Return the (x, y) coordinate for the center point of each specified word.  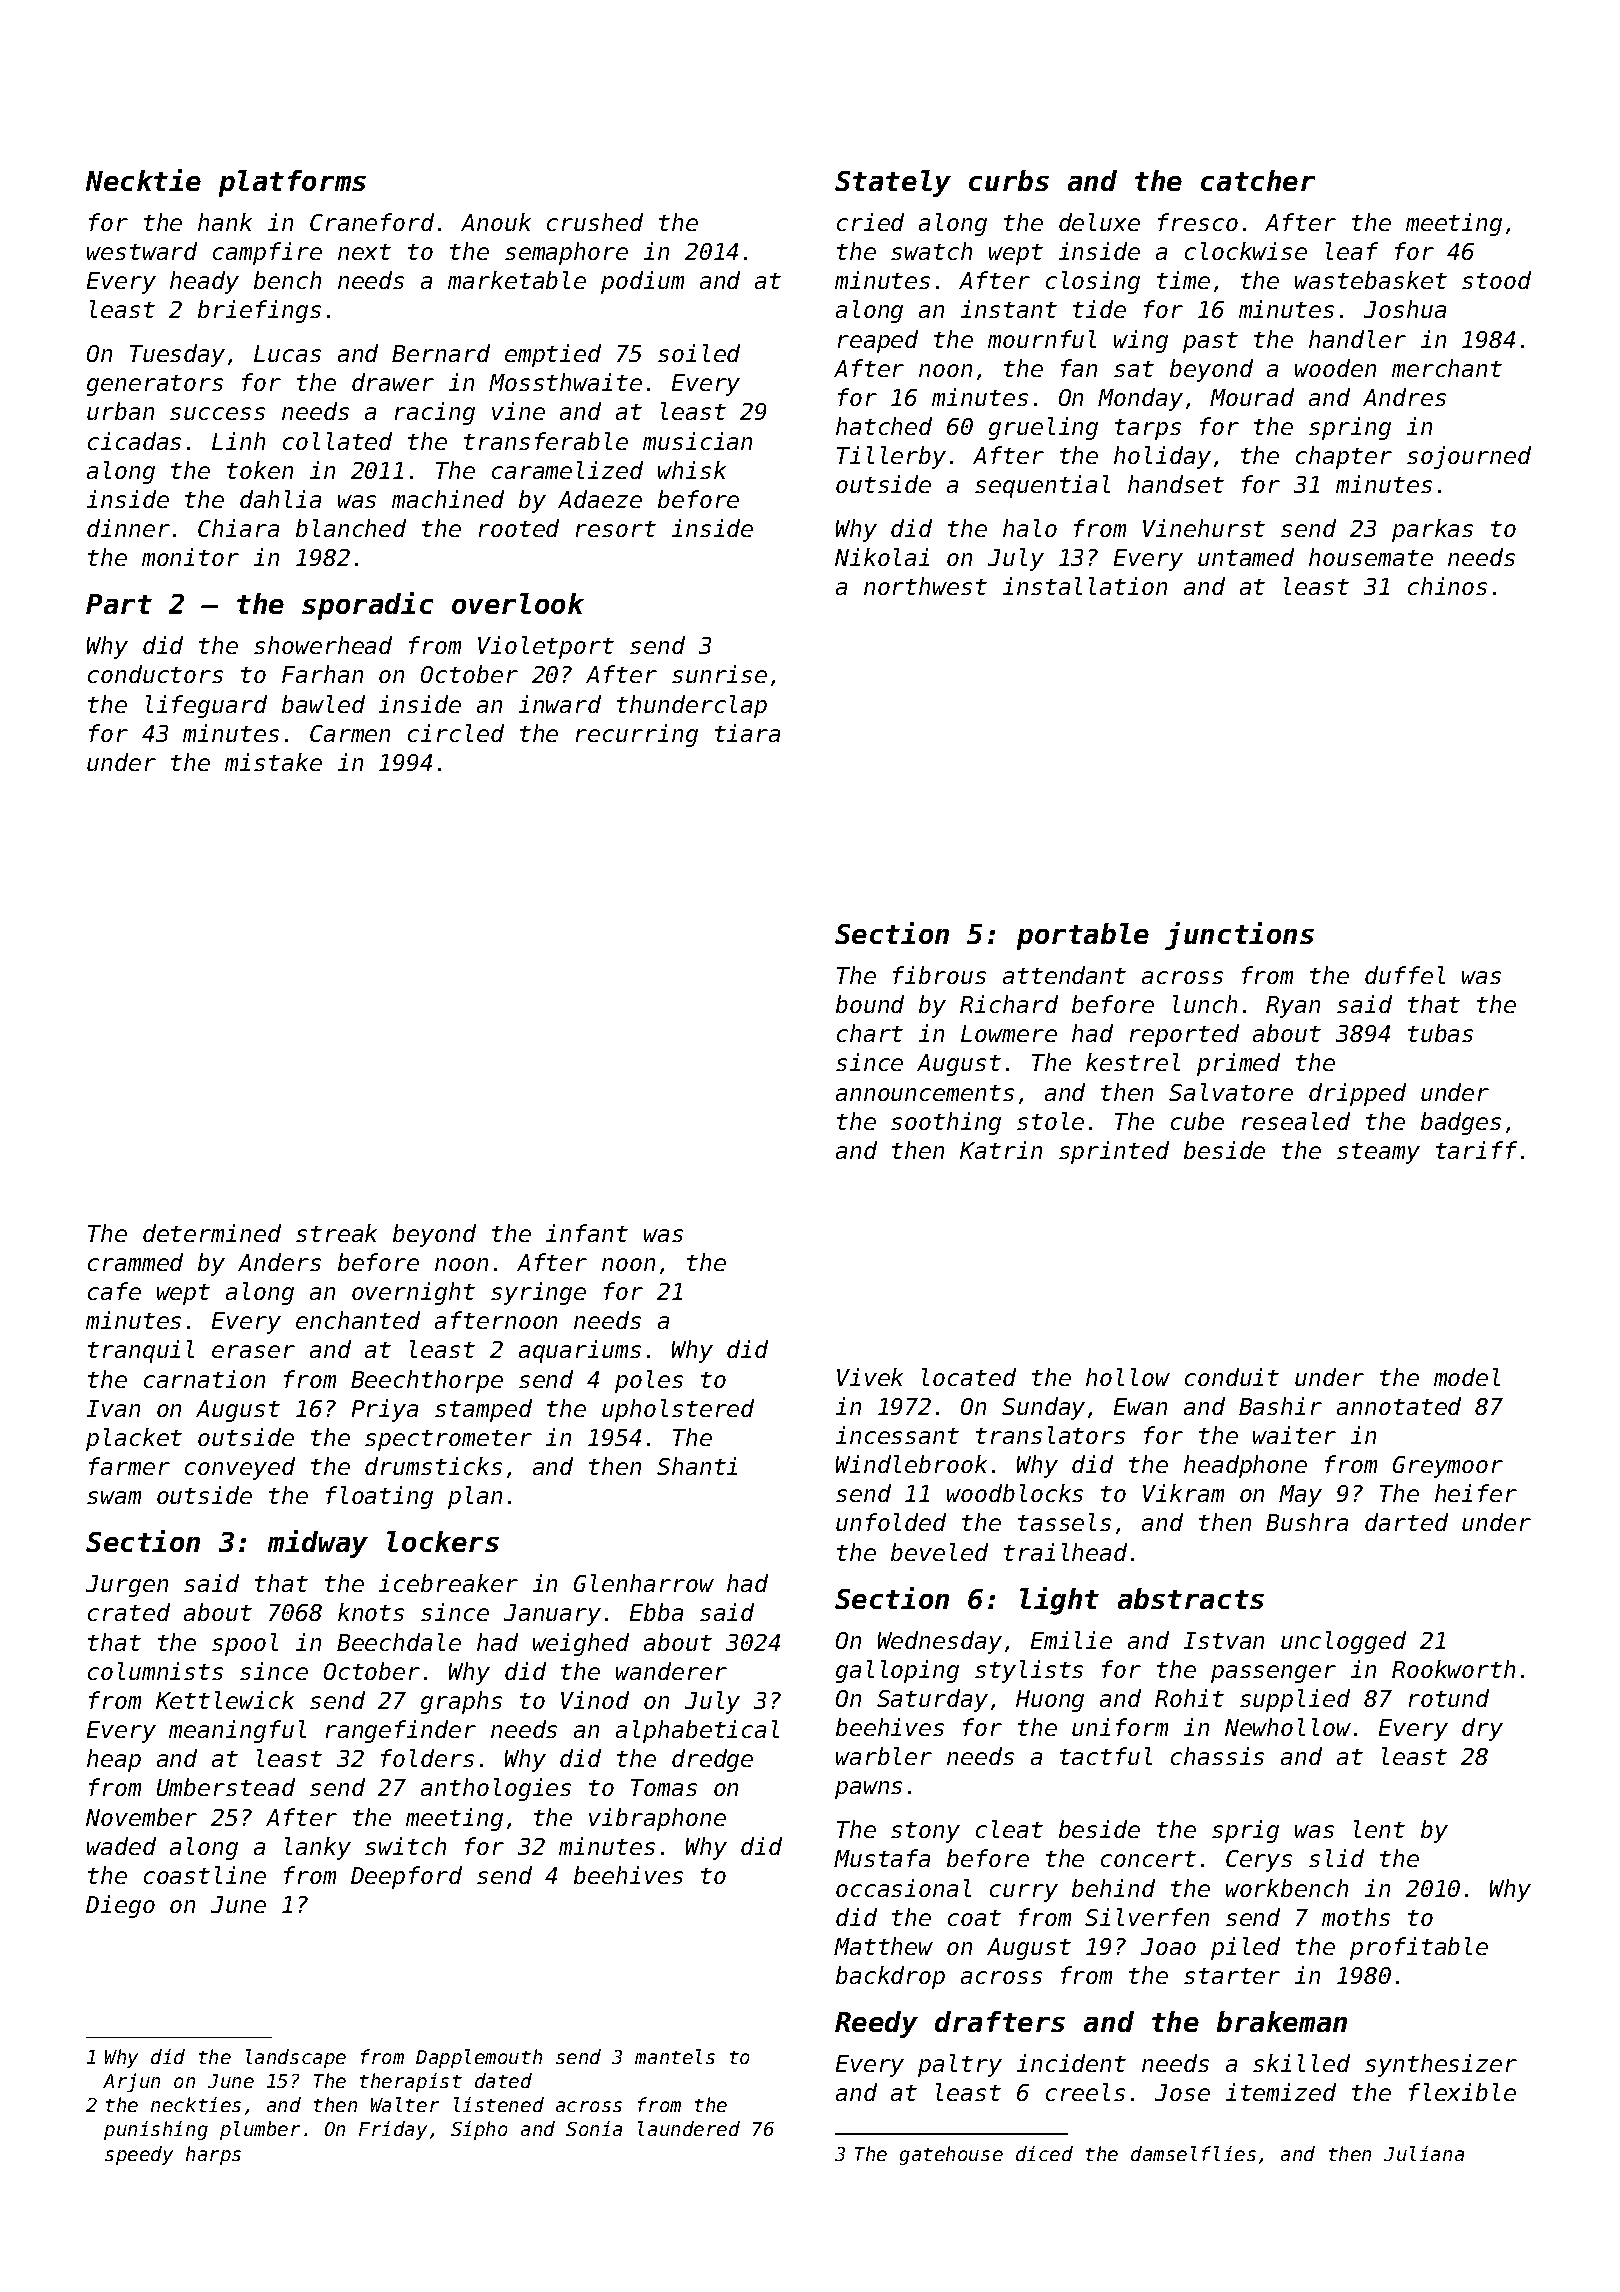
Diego (120, 1906)
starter (1232, 1976)
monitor (190, 557)
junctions (1239, 936)
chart (870, 1033)
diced (1044, 2153)
